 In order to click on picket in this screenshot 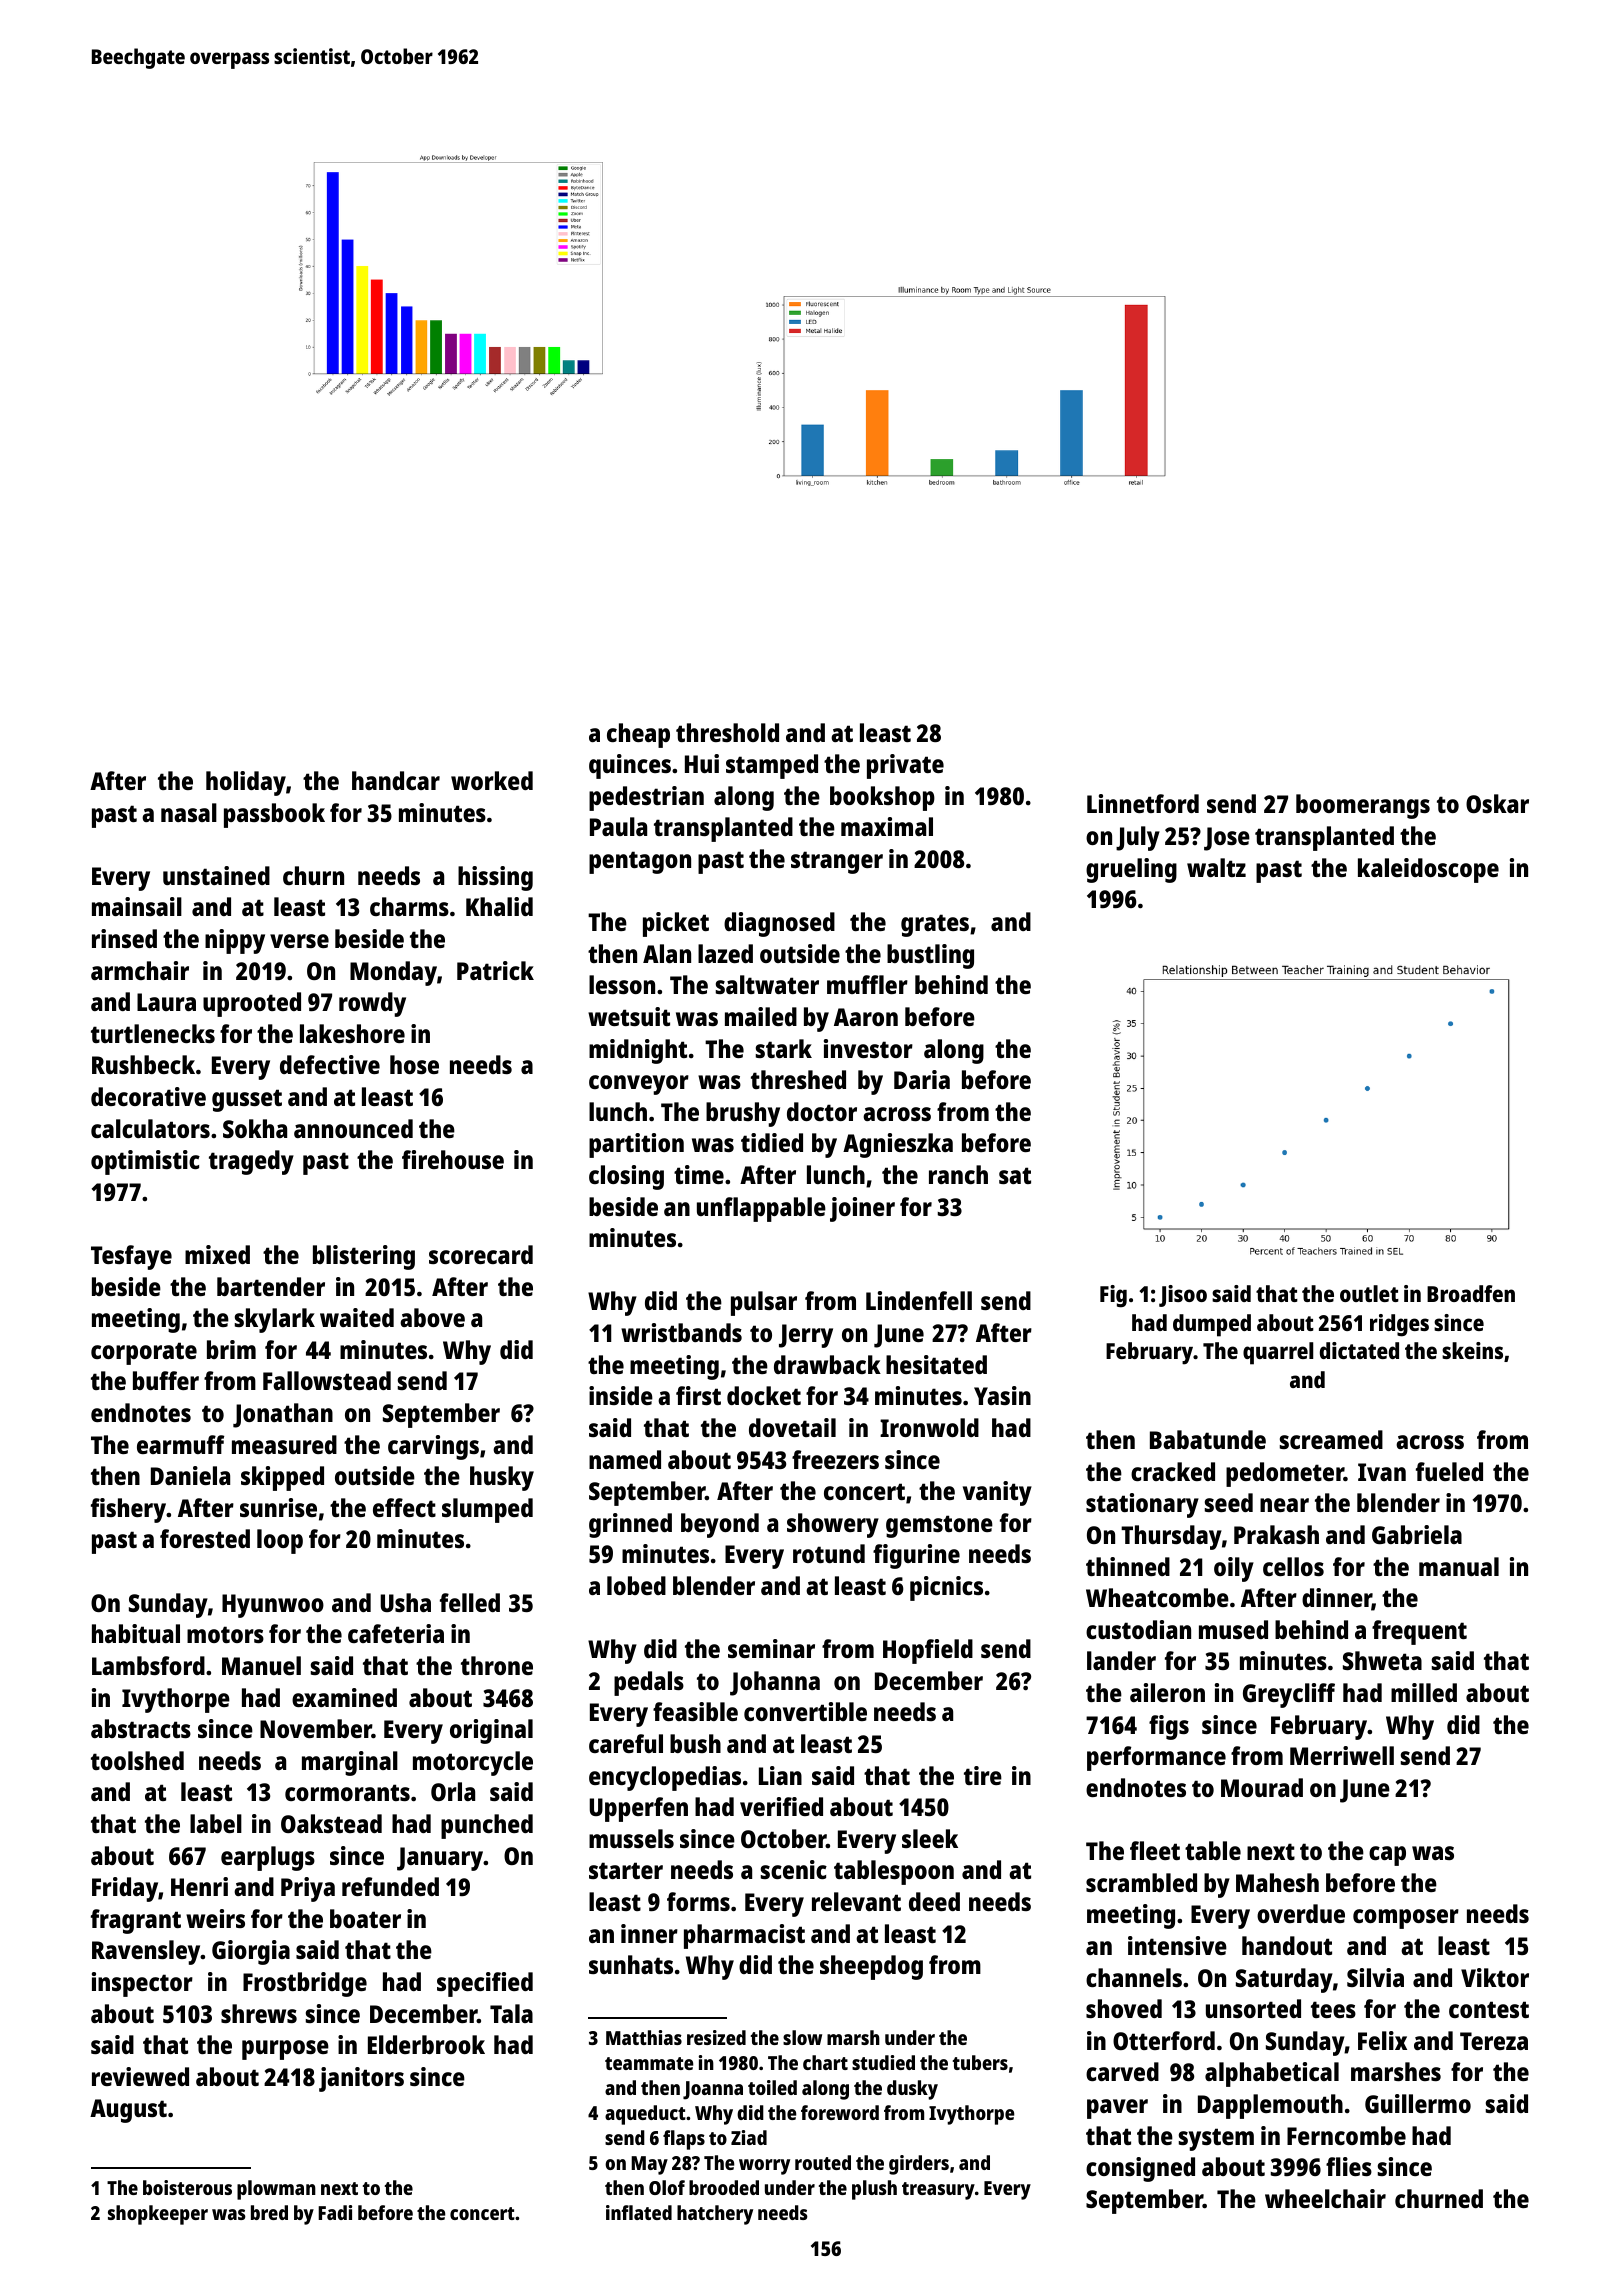, I will do `click(676, 924)`.
